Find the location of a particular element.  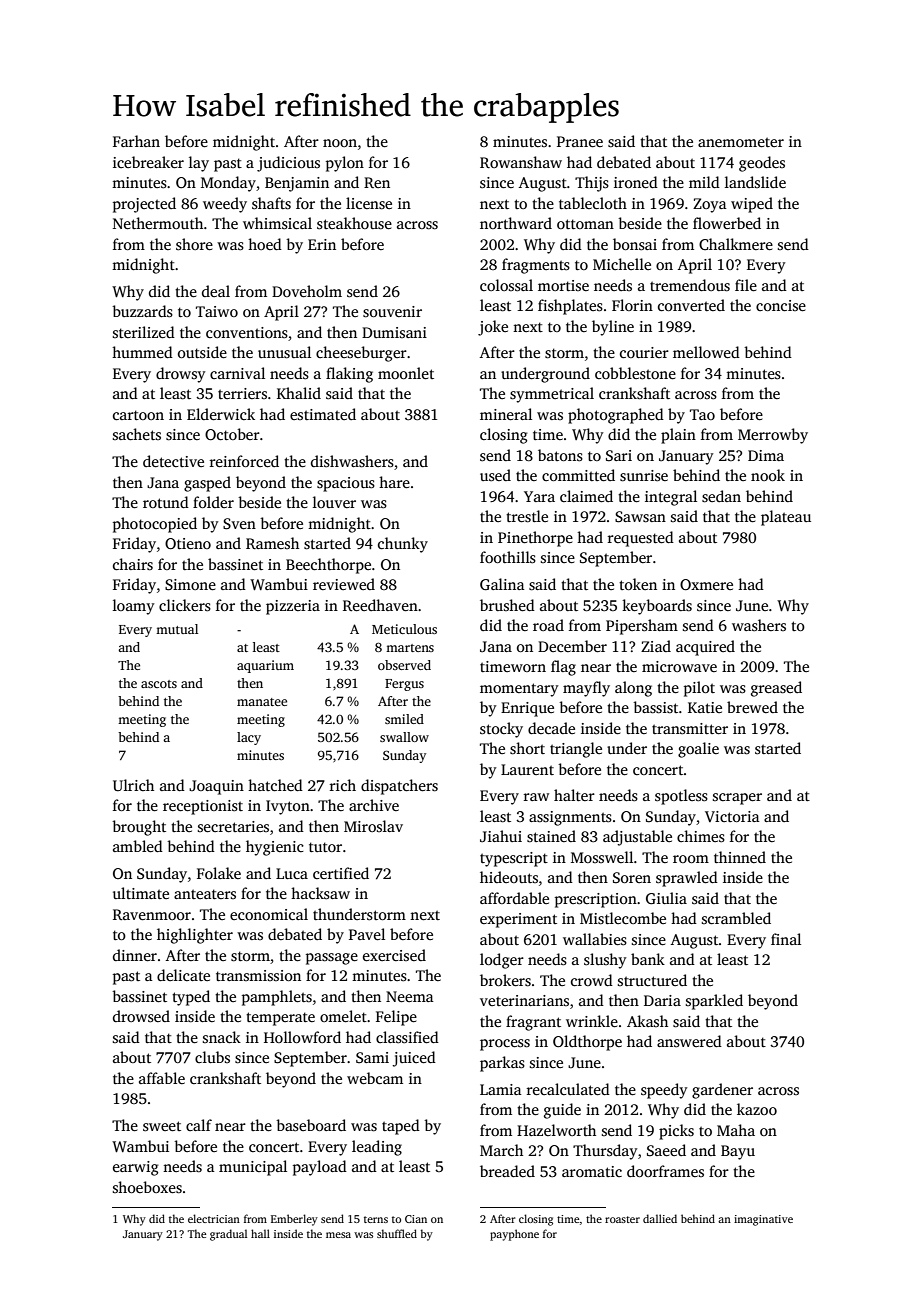

foothills is located at coordinates (508, 557).
